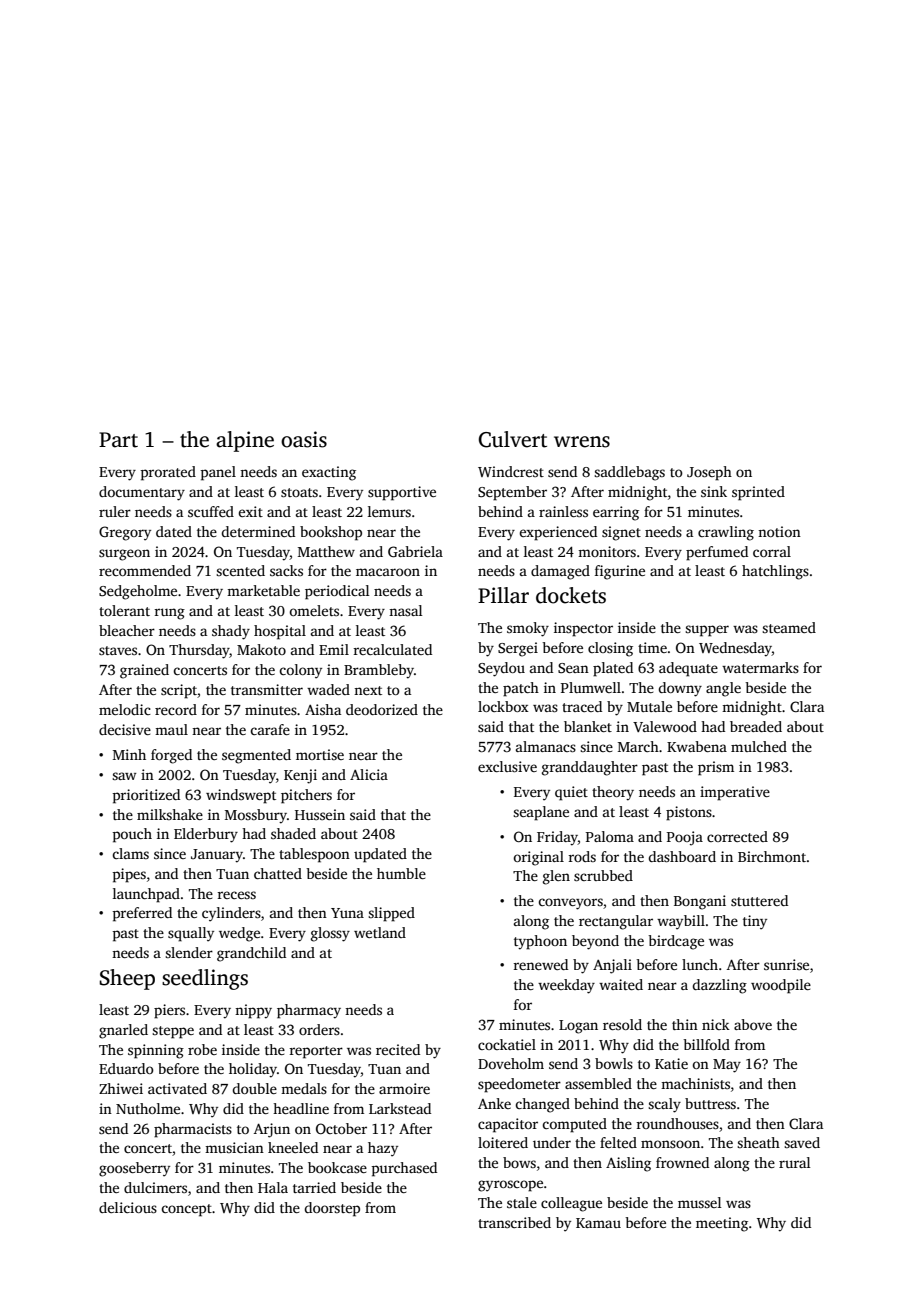  I want to click on Brambleby, so click(379, 671).
